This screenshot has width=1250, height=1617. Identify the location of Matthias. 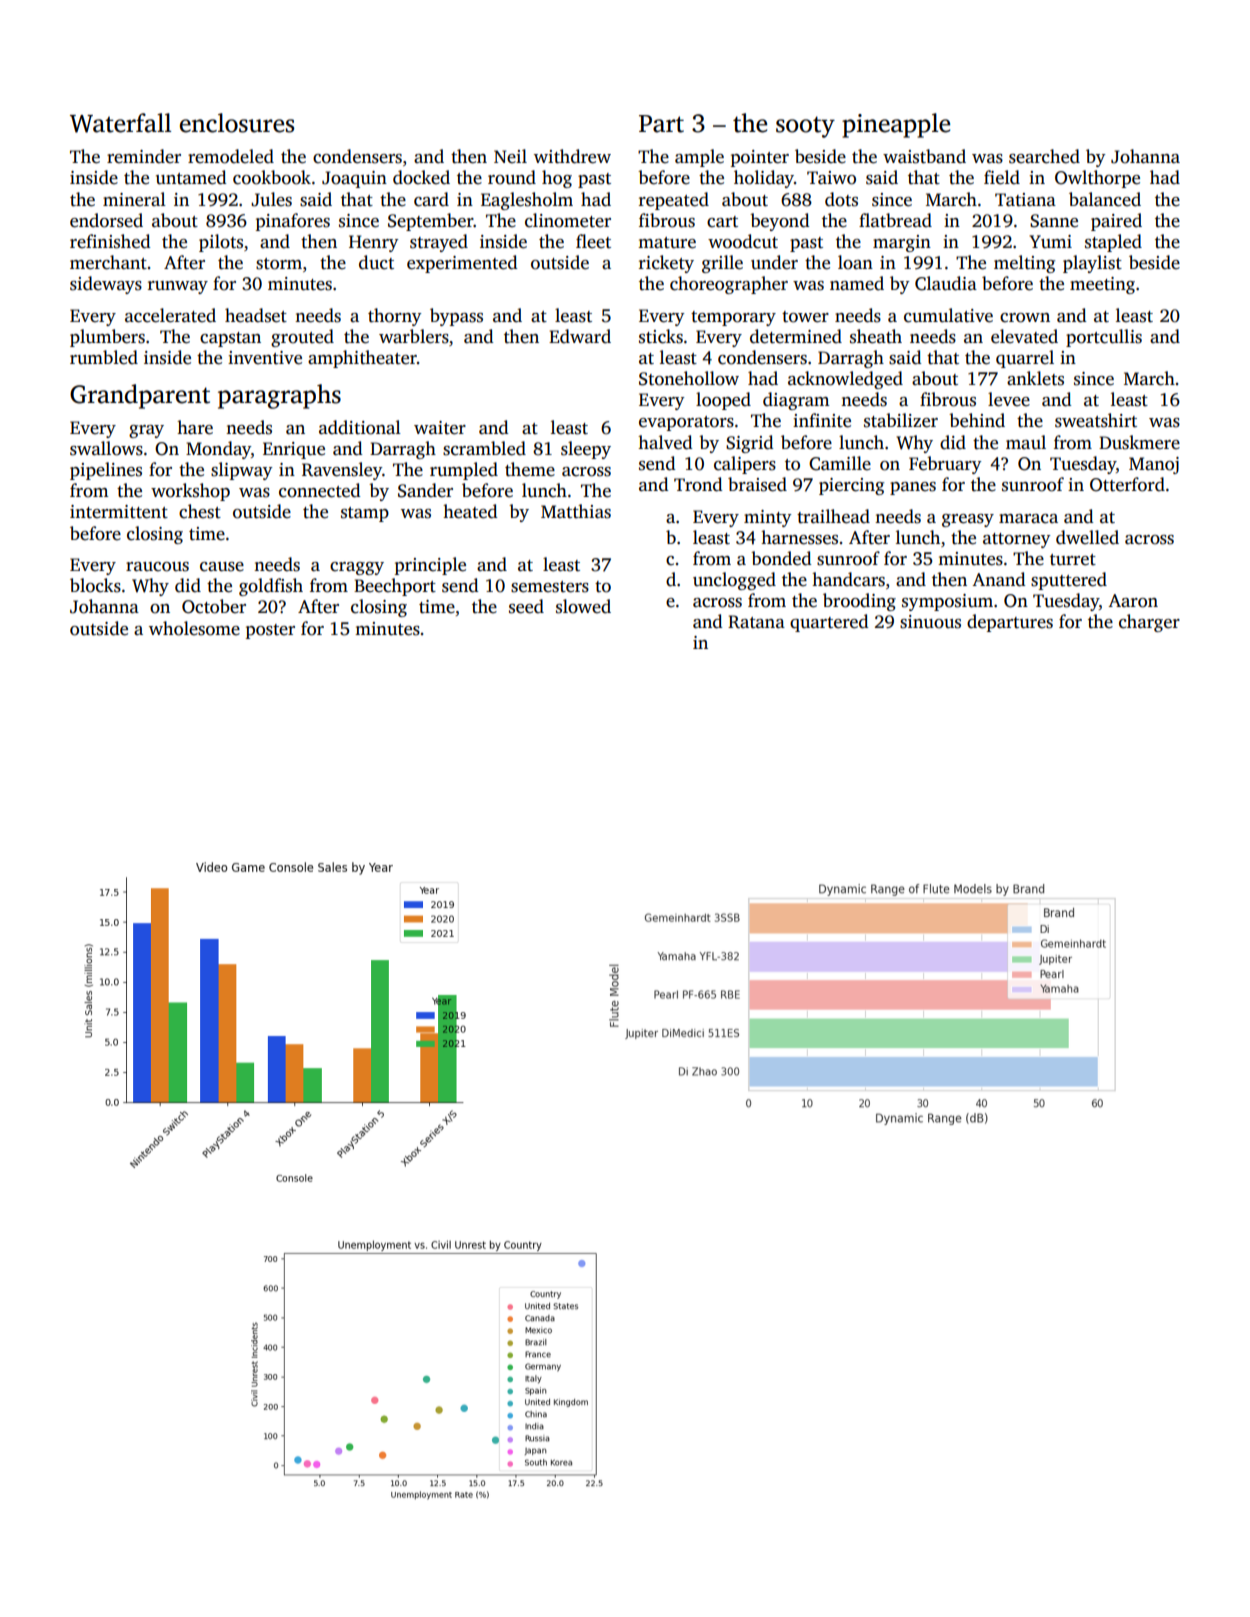
(576, 511).
